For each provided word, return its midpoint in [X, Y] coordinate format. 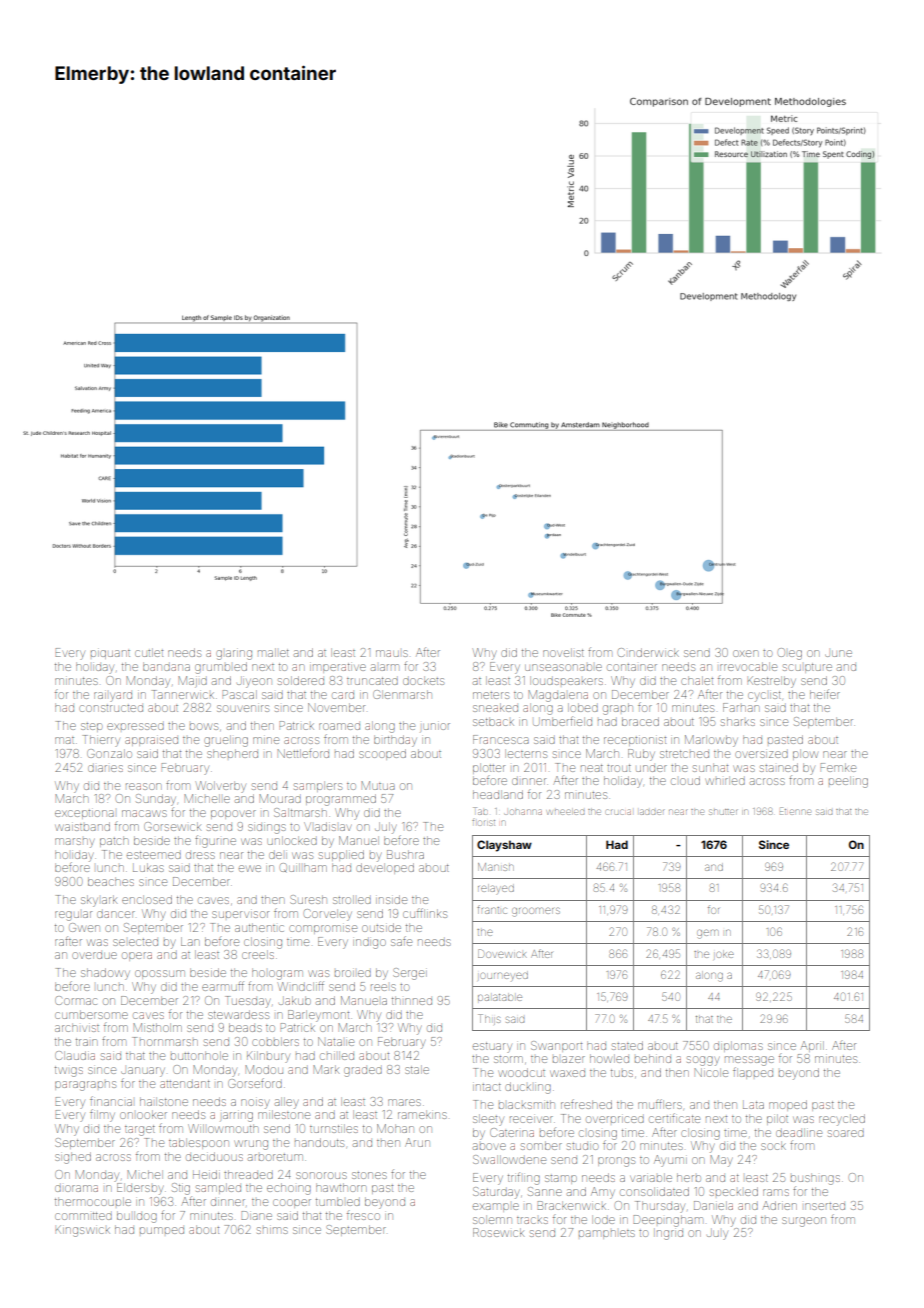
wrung [251, 1145]
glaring [234, 655]
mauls [392, 653]
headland [498, 794]
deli [278, 855]
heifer [825, 694]
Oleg [790, 654]
